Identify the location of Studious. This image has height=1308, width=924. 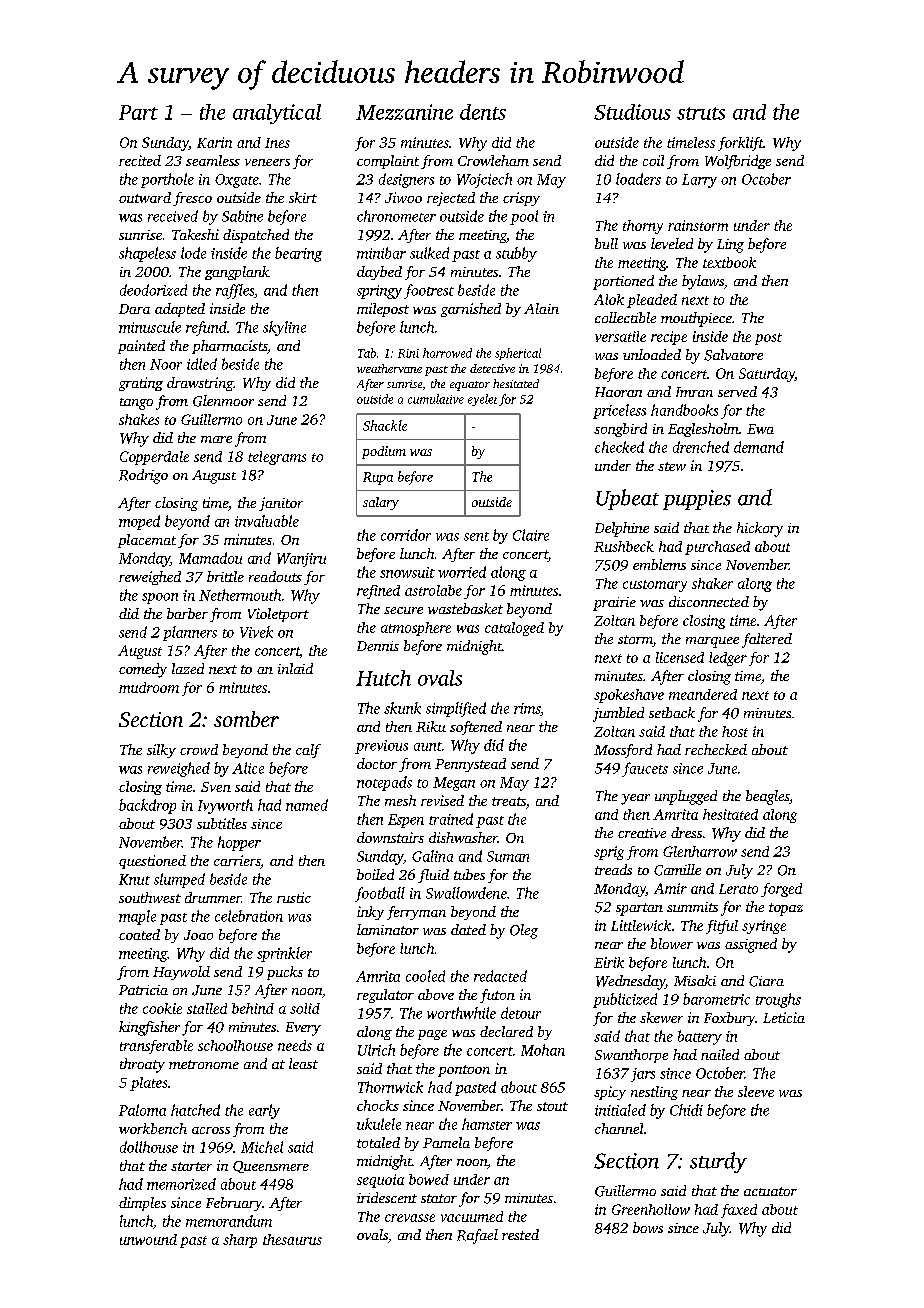
(632, 112).
